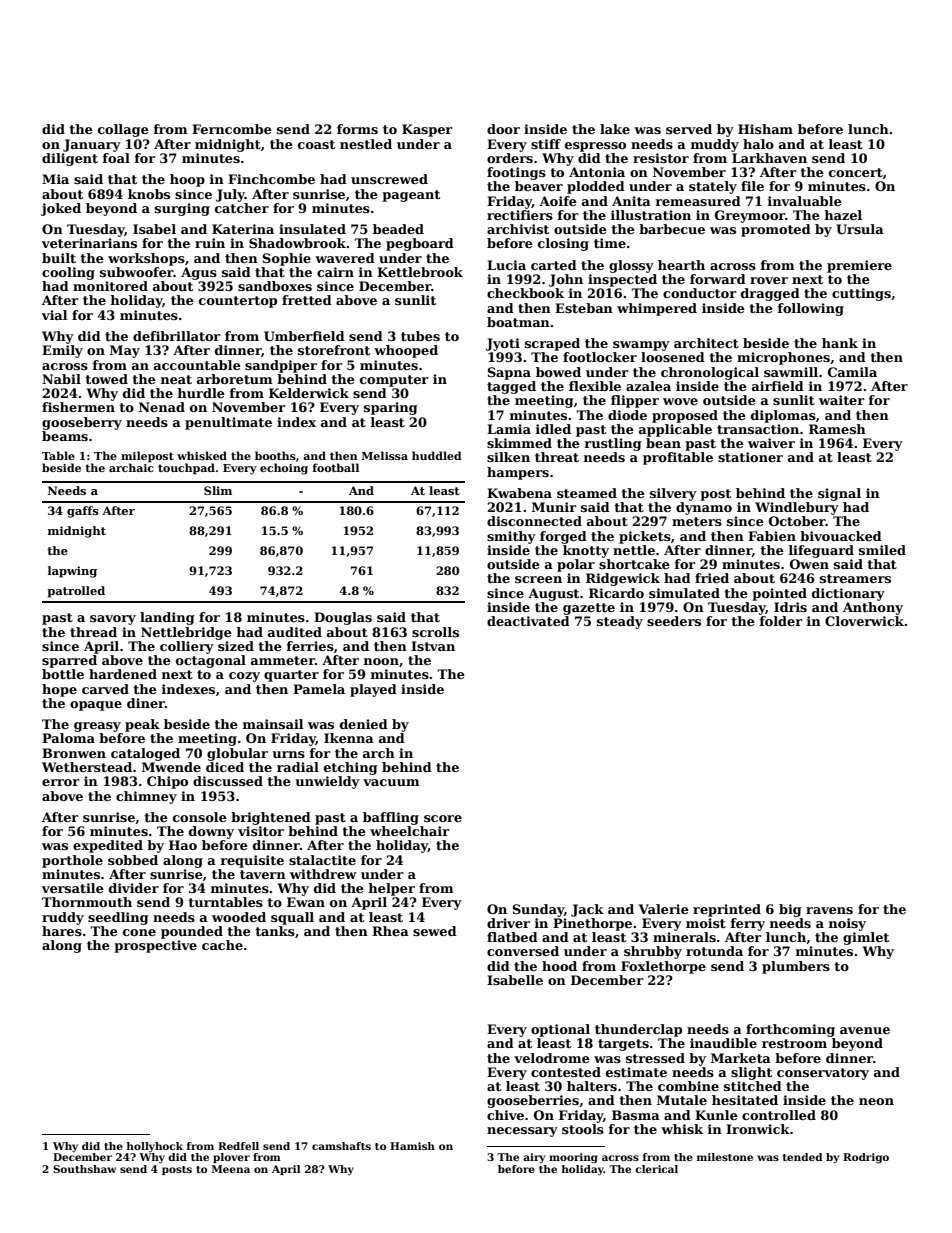 The image size is (952, 1233). I want to click on hood, so click(559, 966).
